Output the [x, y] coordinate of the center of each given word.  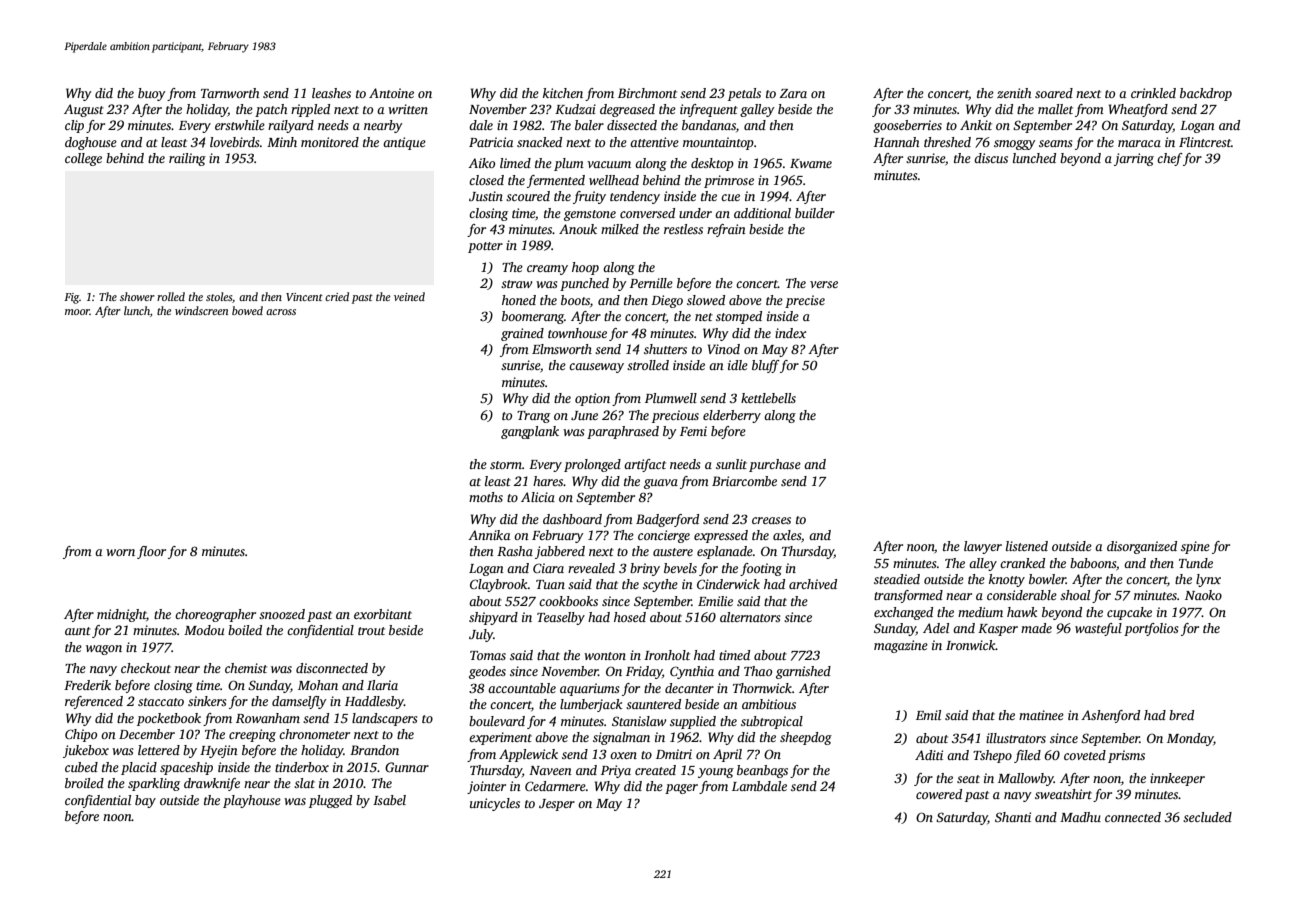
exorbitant [383, 614]
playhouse [252, 801]
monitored [330, 142]
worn [120, 552]
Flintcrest [1205, 142]
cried [337, 296]
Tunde [1196, 563]
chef [1170, 159]
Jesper [557, 805]
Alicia [538, 497]
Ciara [548, 568]
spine [1195, 547]
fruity [589, 197]
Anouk [578, 229]
